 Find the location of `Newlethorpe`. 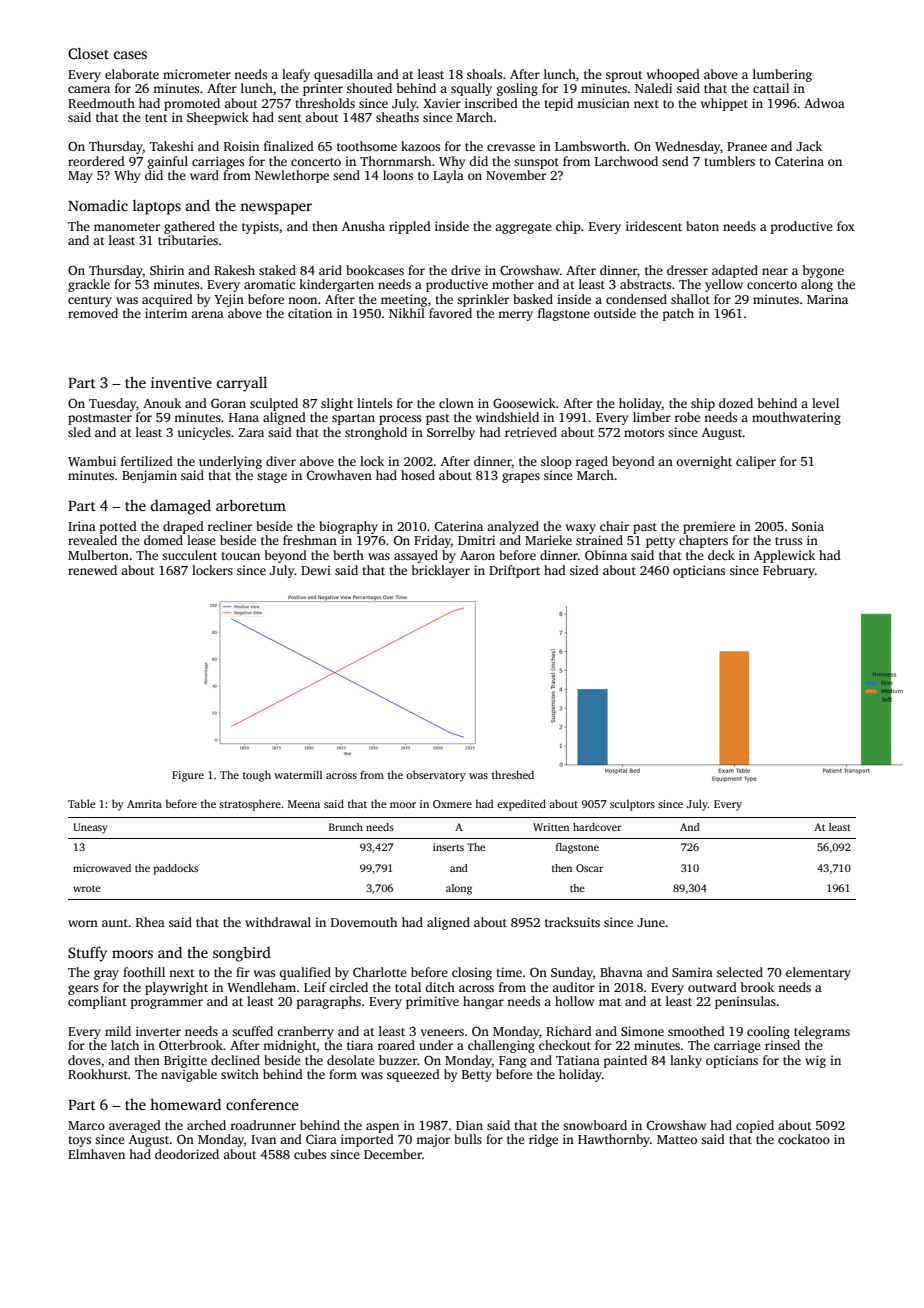

Newlethorpe is located at coordinates (292, 176).
